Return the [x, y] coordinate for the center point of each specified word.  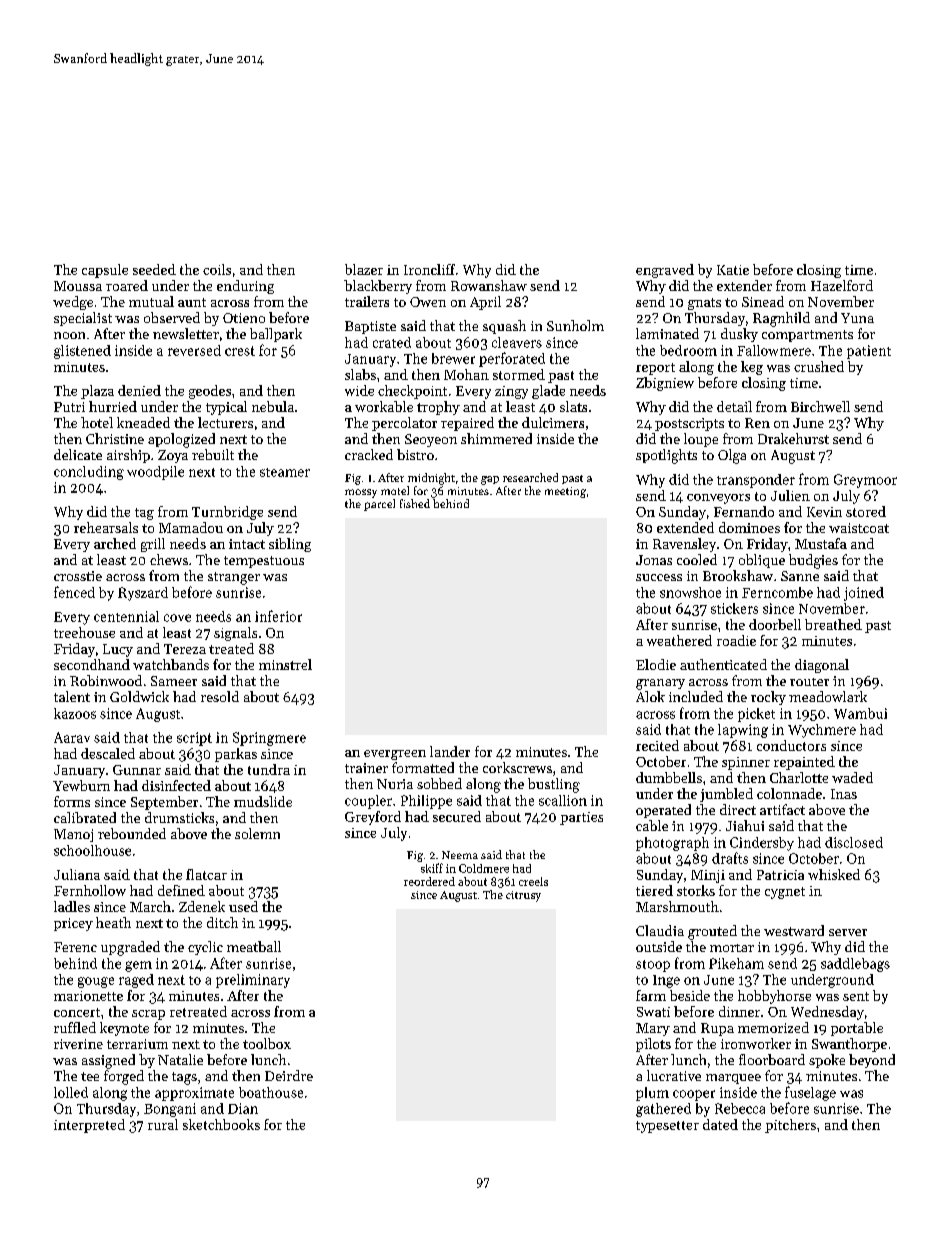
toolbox [267, 1043]
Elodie [656, 664]
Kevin [824, 512]
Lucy [118, 650]
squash [504, 327]
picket [756, 715]
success [659, 577]
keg [752, 368]
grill [153, 545]
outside [659, 946]
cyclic [205, 948]
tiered [654, 890]
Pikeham [736, 963]
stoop [653, 966]
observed [172, 317]
